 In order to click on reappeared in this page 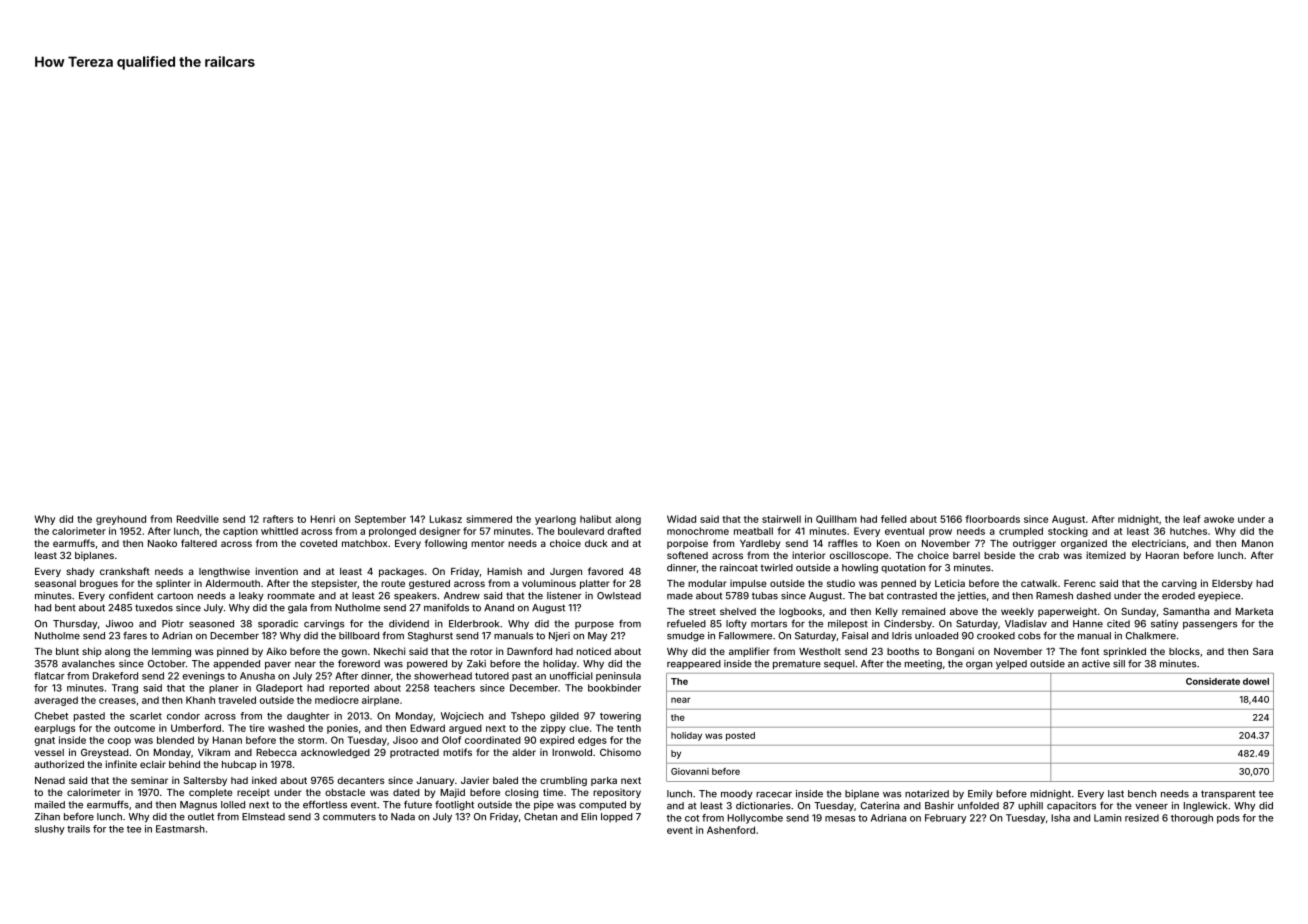, I will do `click(694, 664)`.
